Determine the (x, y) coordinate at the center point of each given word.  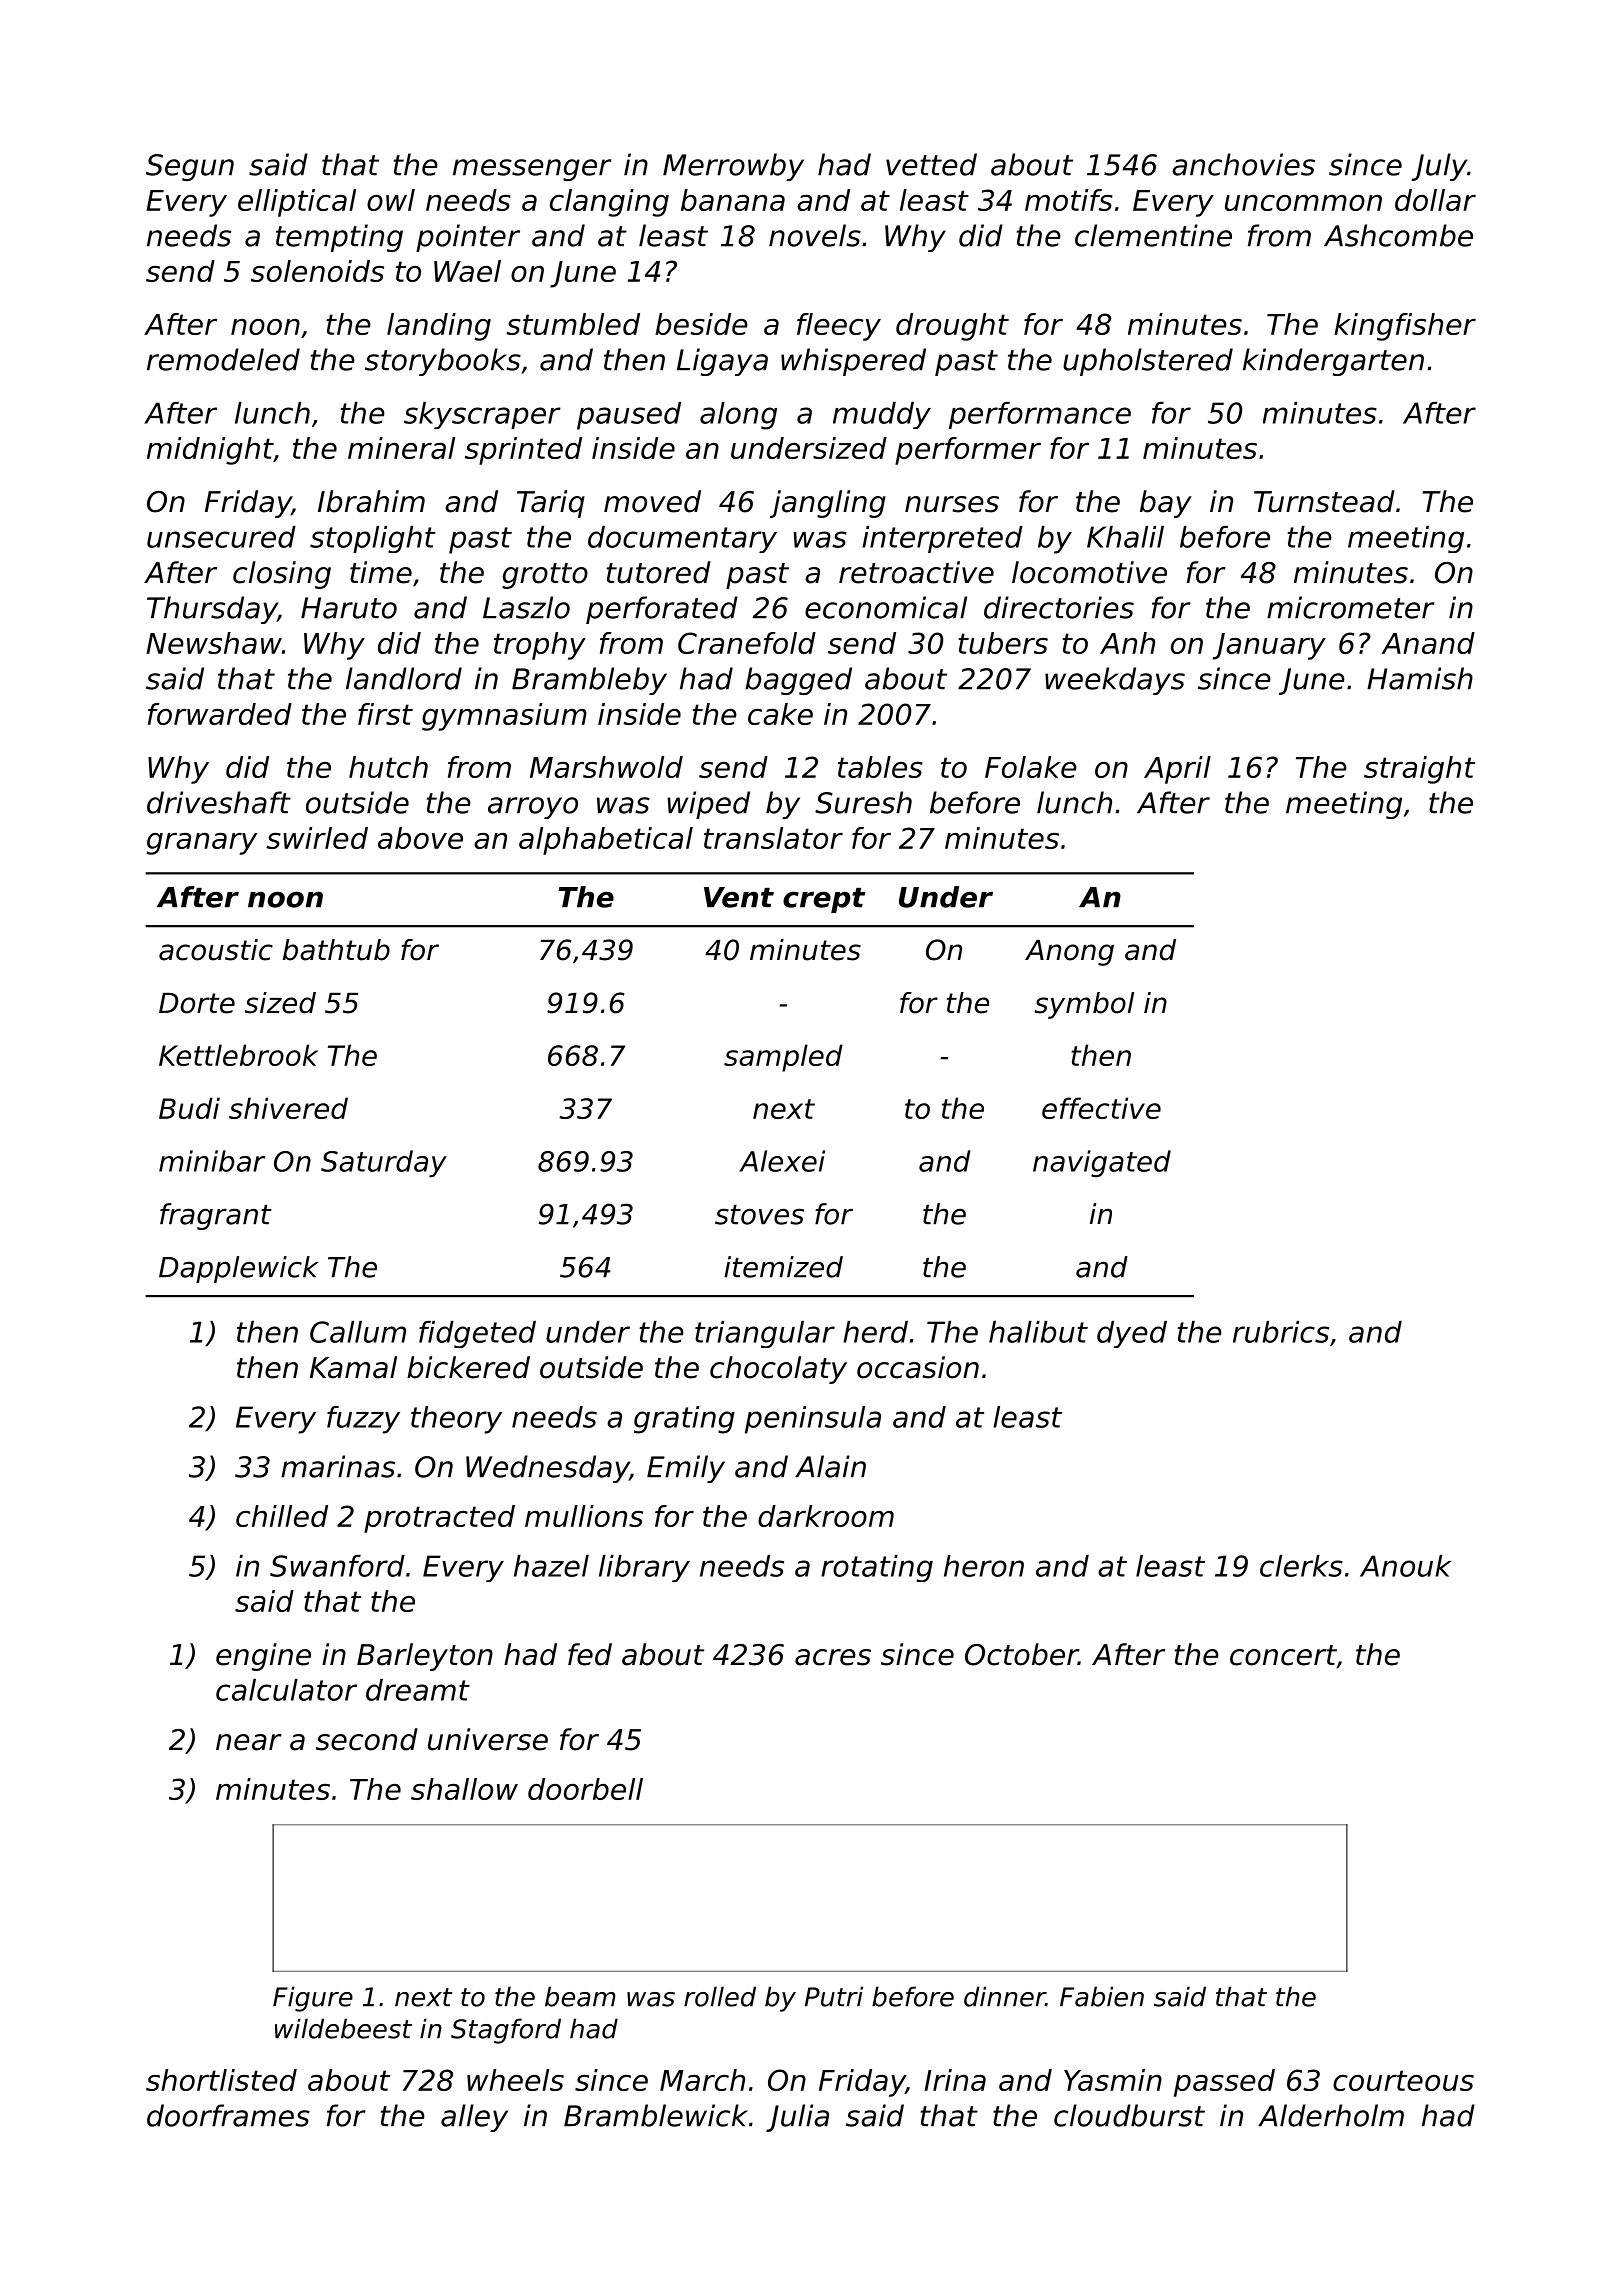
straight (1419, 770)
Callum (358, 1332)
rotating (877, 1568)
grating (684, 1420)
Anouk (1406, 1566)
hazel (551, 1566)
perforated (662, 610)
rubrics (1281, 1332)
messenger (532, 170)
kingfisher (1405, 327)
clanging (609, 203)
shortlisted (221, 2080)
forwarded (220, 714)
